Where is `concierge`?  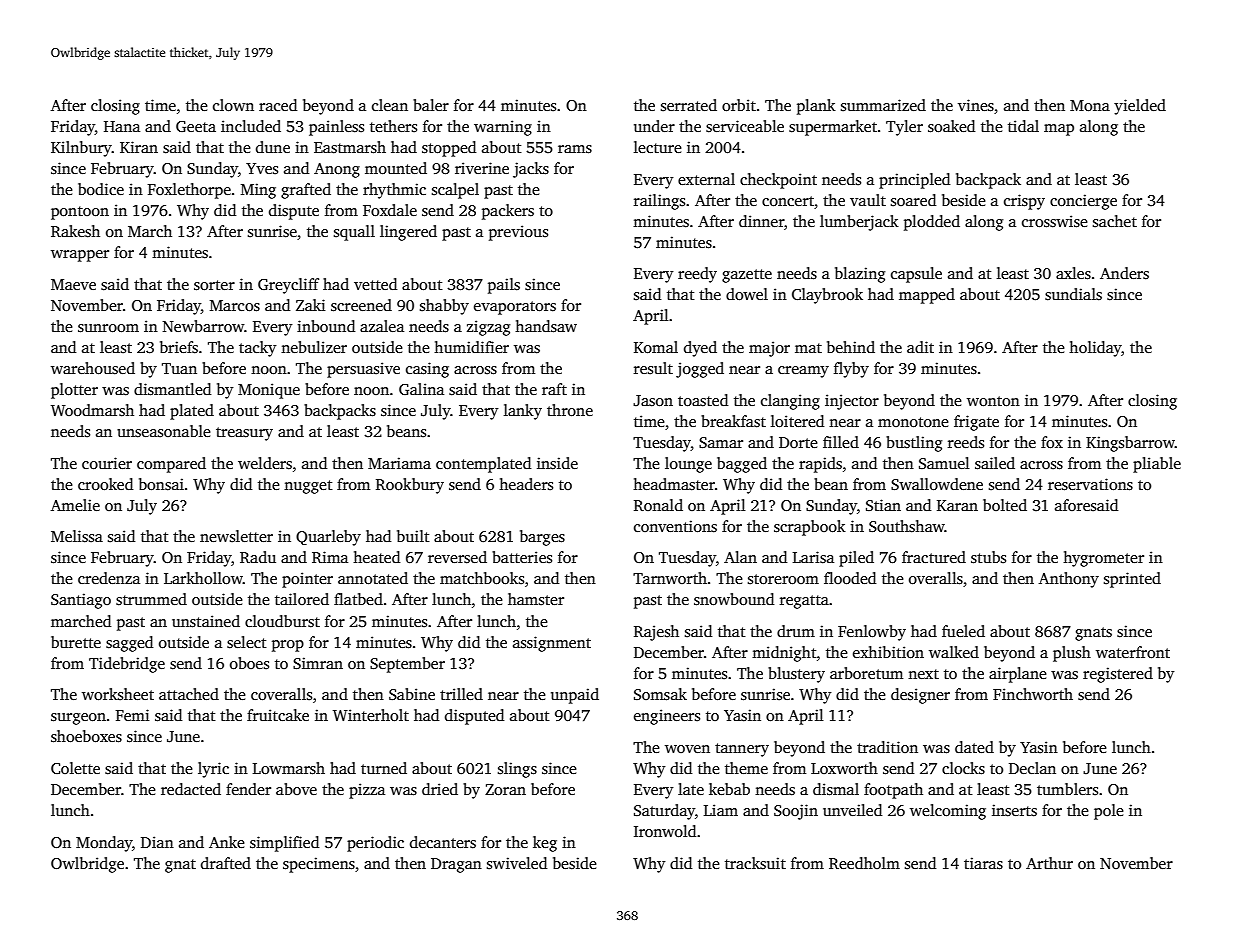
concierge is located at coordinates (1083, 202).
